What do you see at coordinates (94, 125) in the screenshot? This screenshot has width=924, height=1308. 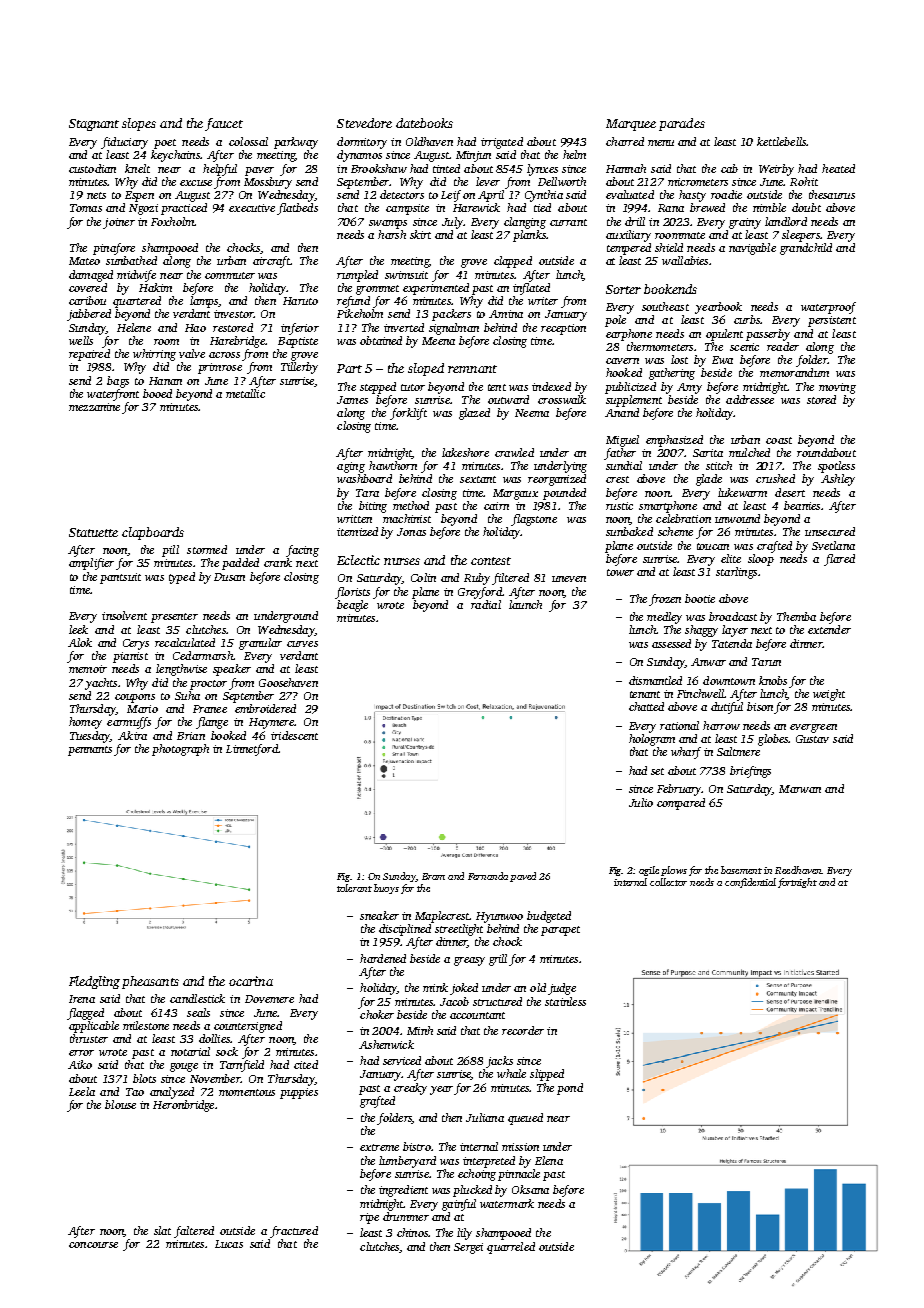 I see `Stagnant` at bounding box center [94, 125].
